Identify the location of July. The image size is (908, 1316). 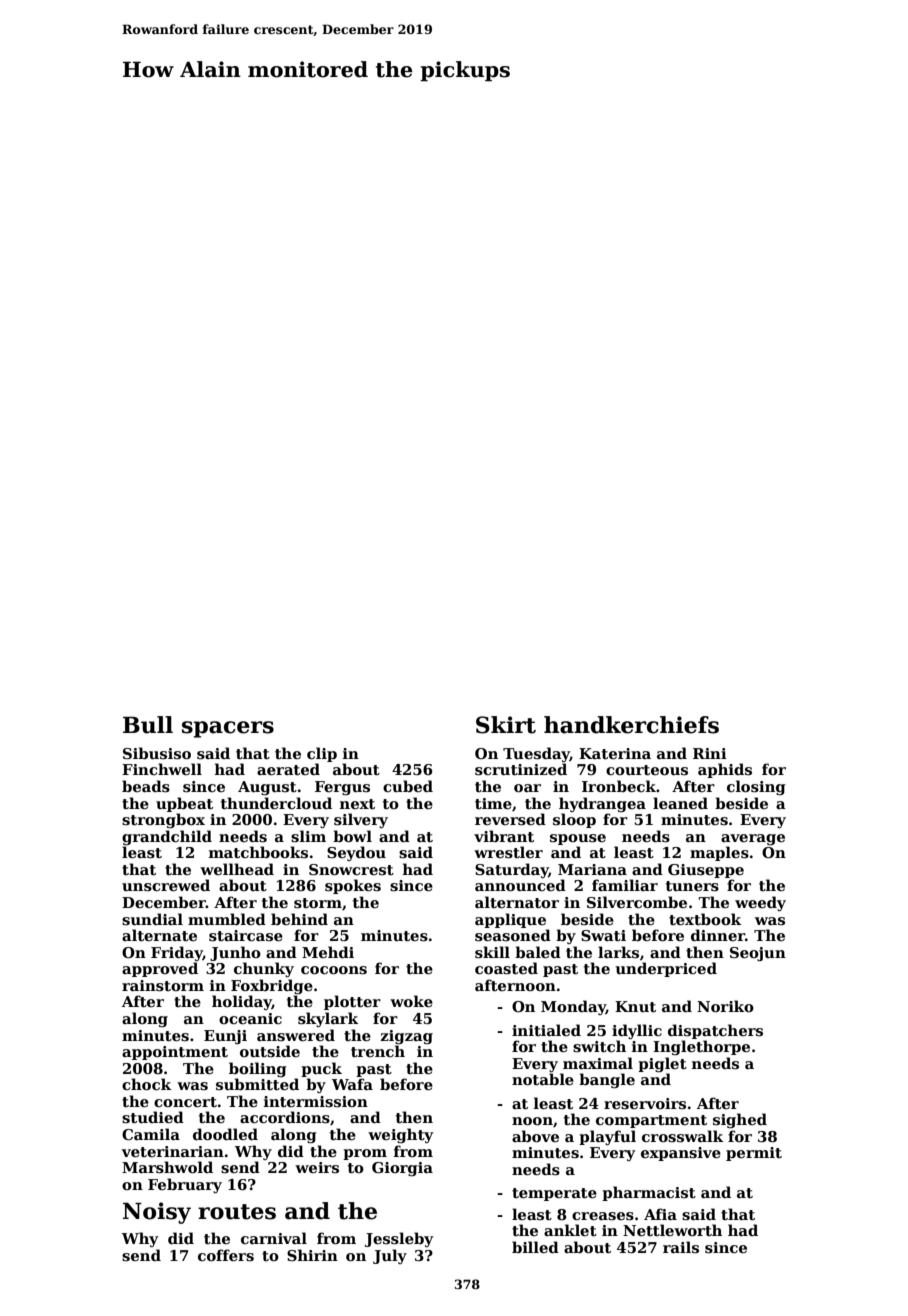
(390, 1256).
